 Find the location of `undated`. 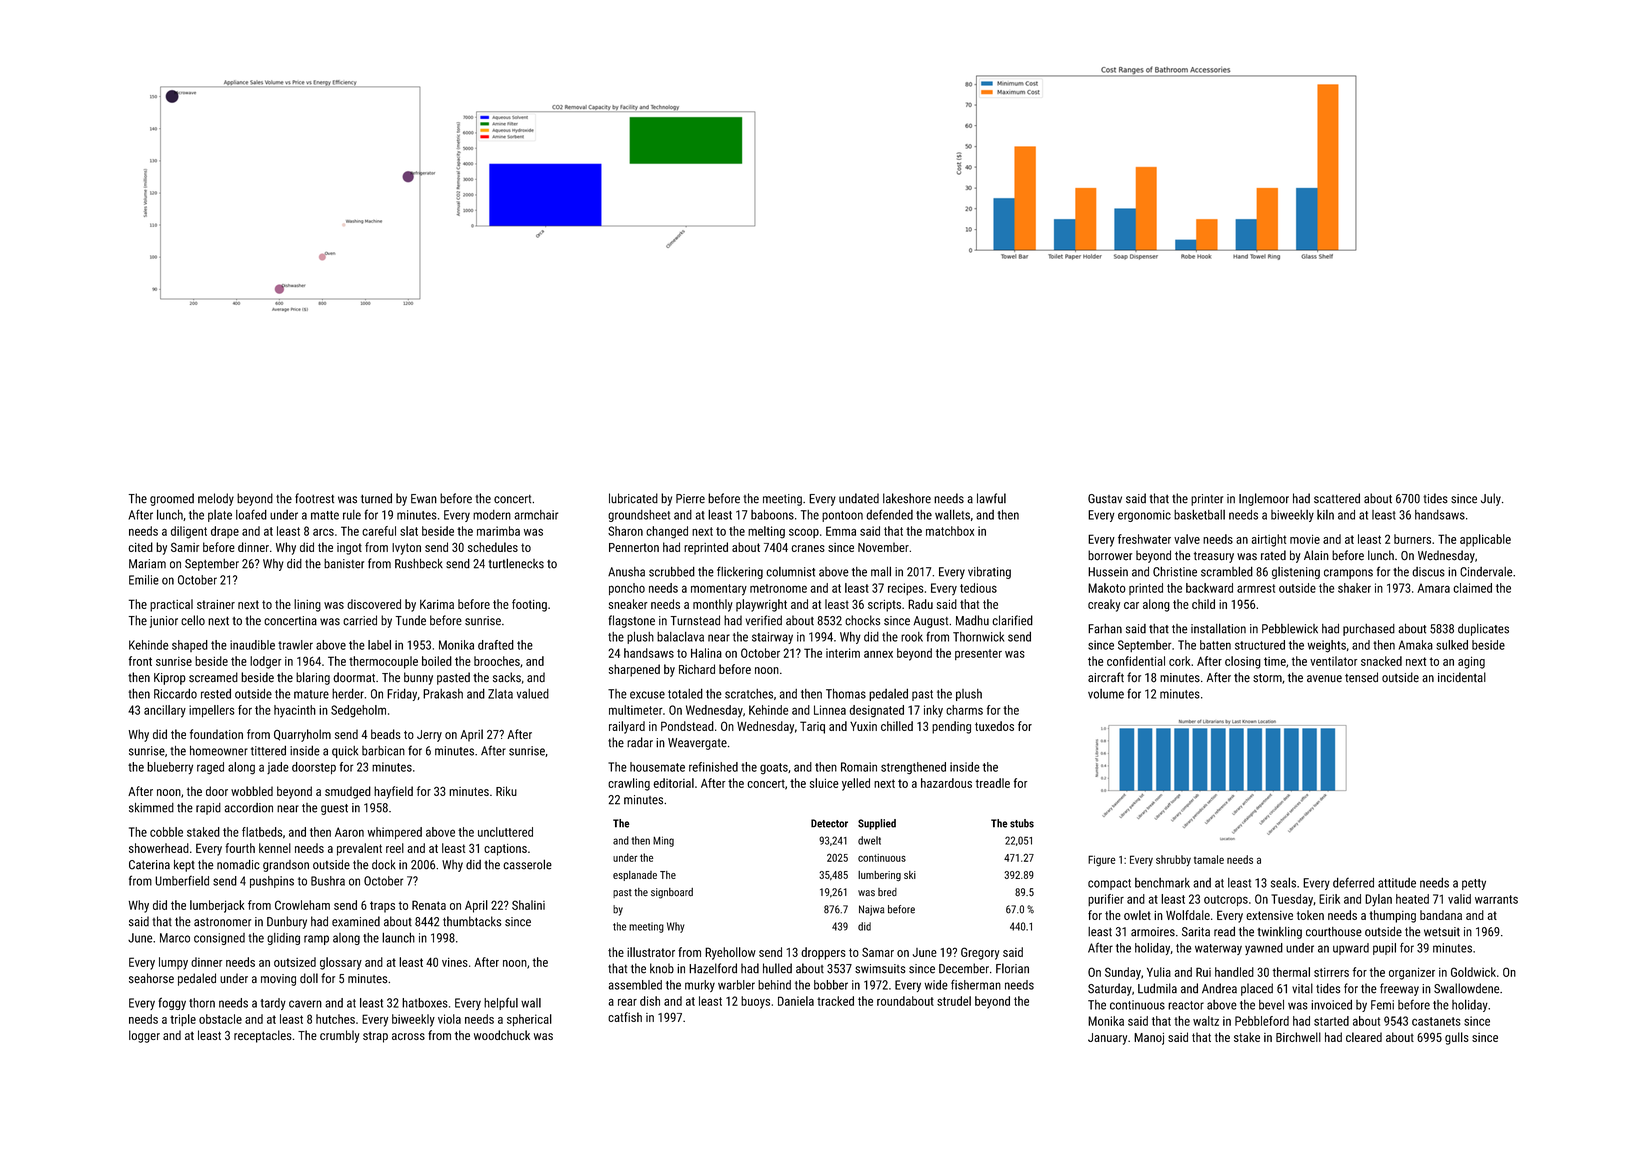

undated is located at coordinates (859, 498).
